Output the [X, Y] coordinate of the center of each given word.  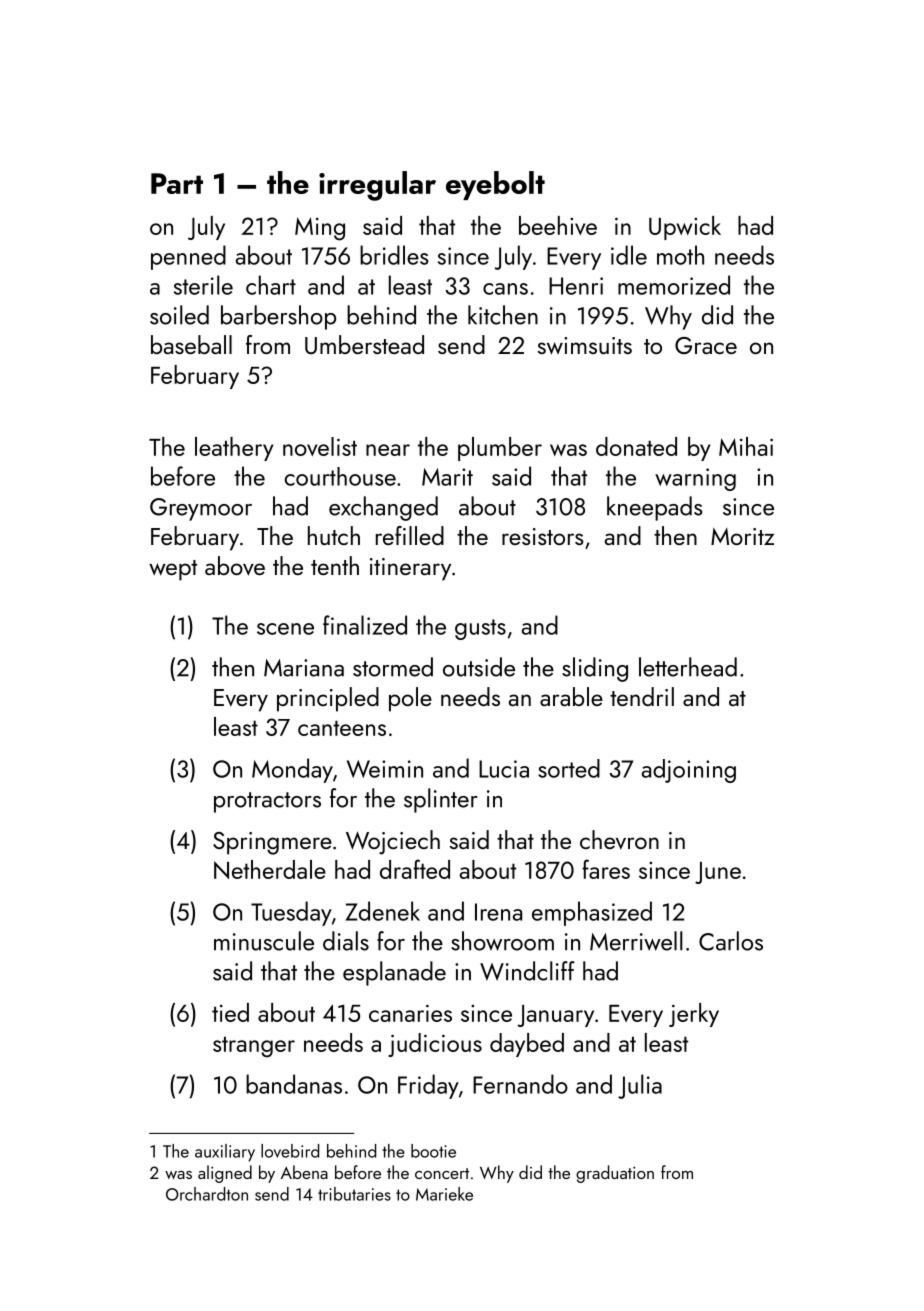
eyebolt [495, 185]
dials [346, 941]
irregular [377, 186]
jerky [694, 1015]
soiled [179, 315]
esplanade [394, 973]
